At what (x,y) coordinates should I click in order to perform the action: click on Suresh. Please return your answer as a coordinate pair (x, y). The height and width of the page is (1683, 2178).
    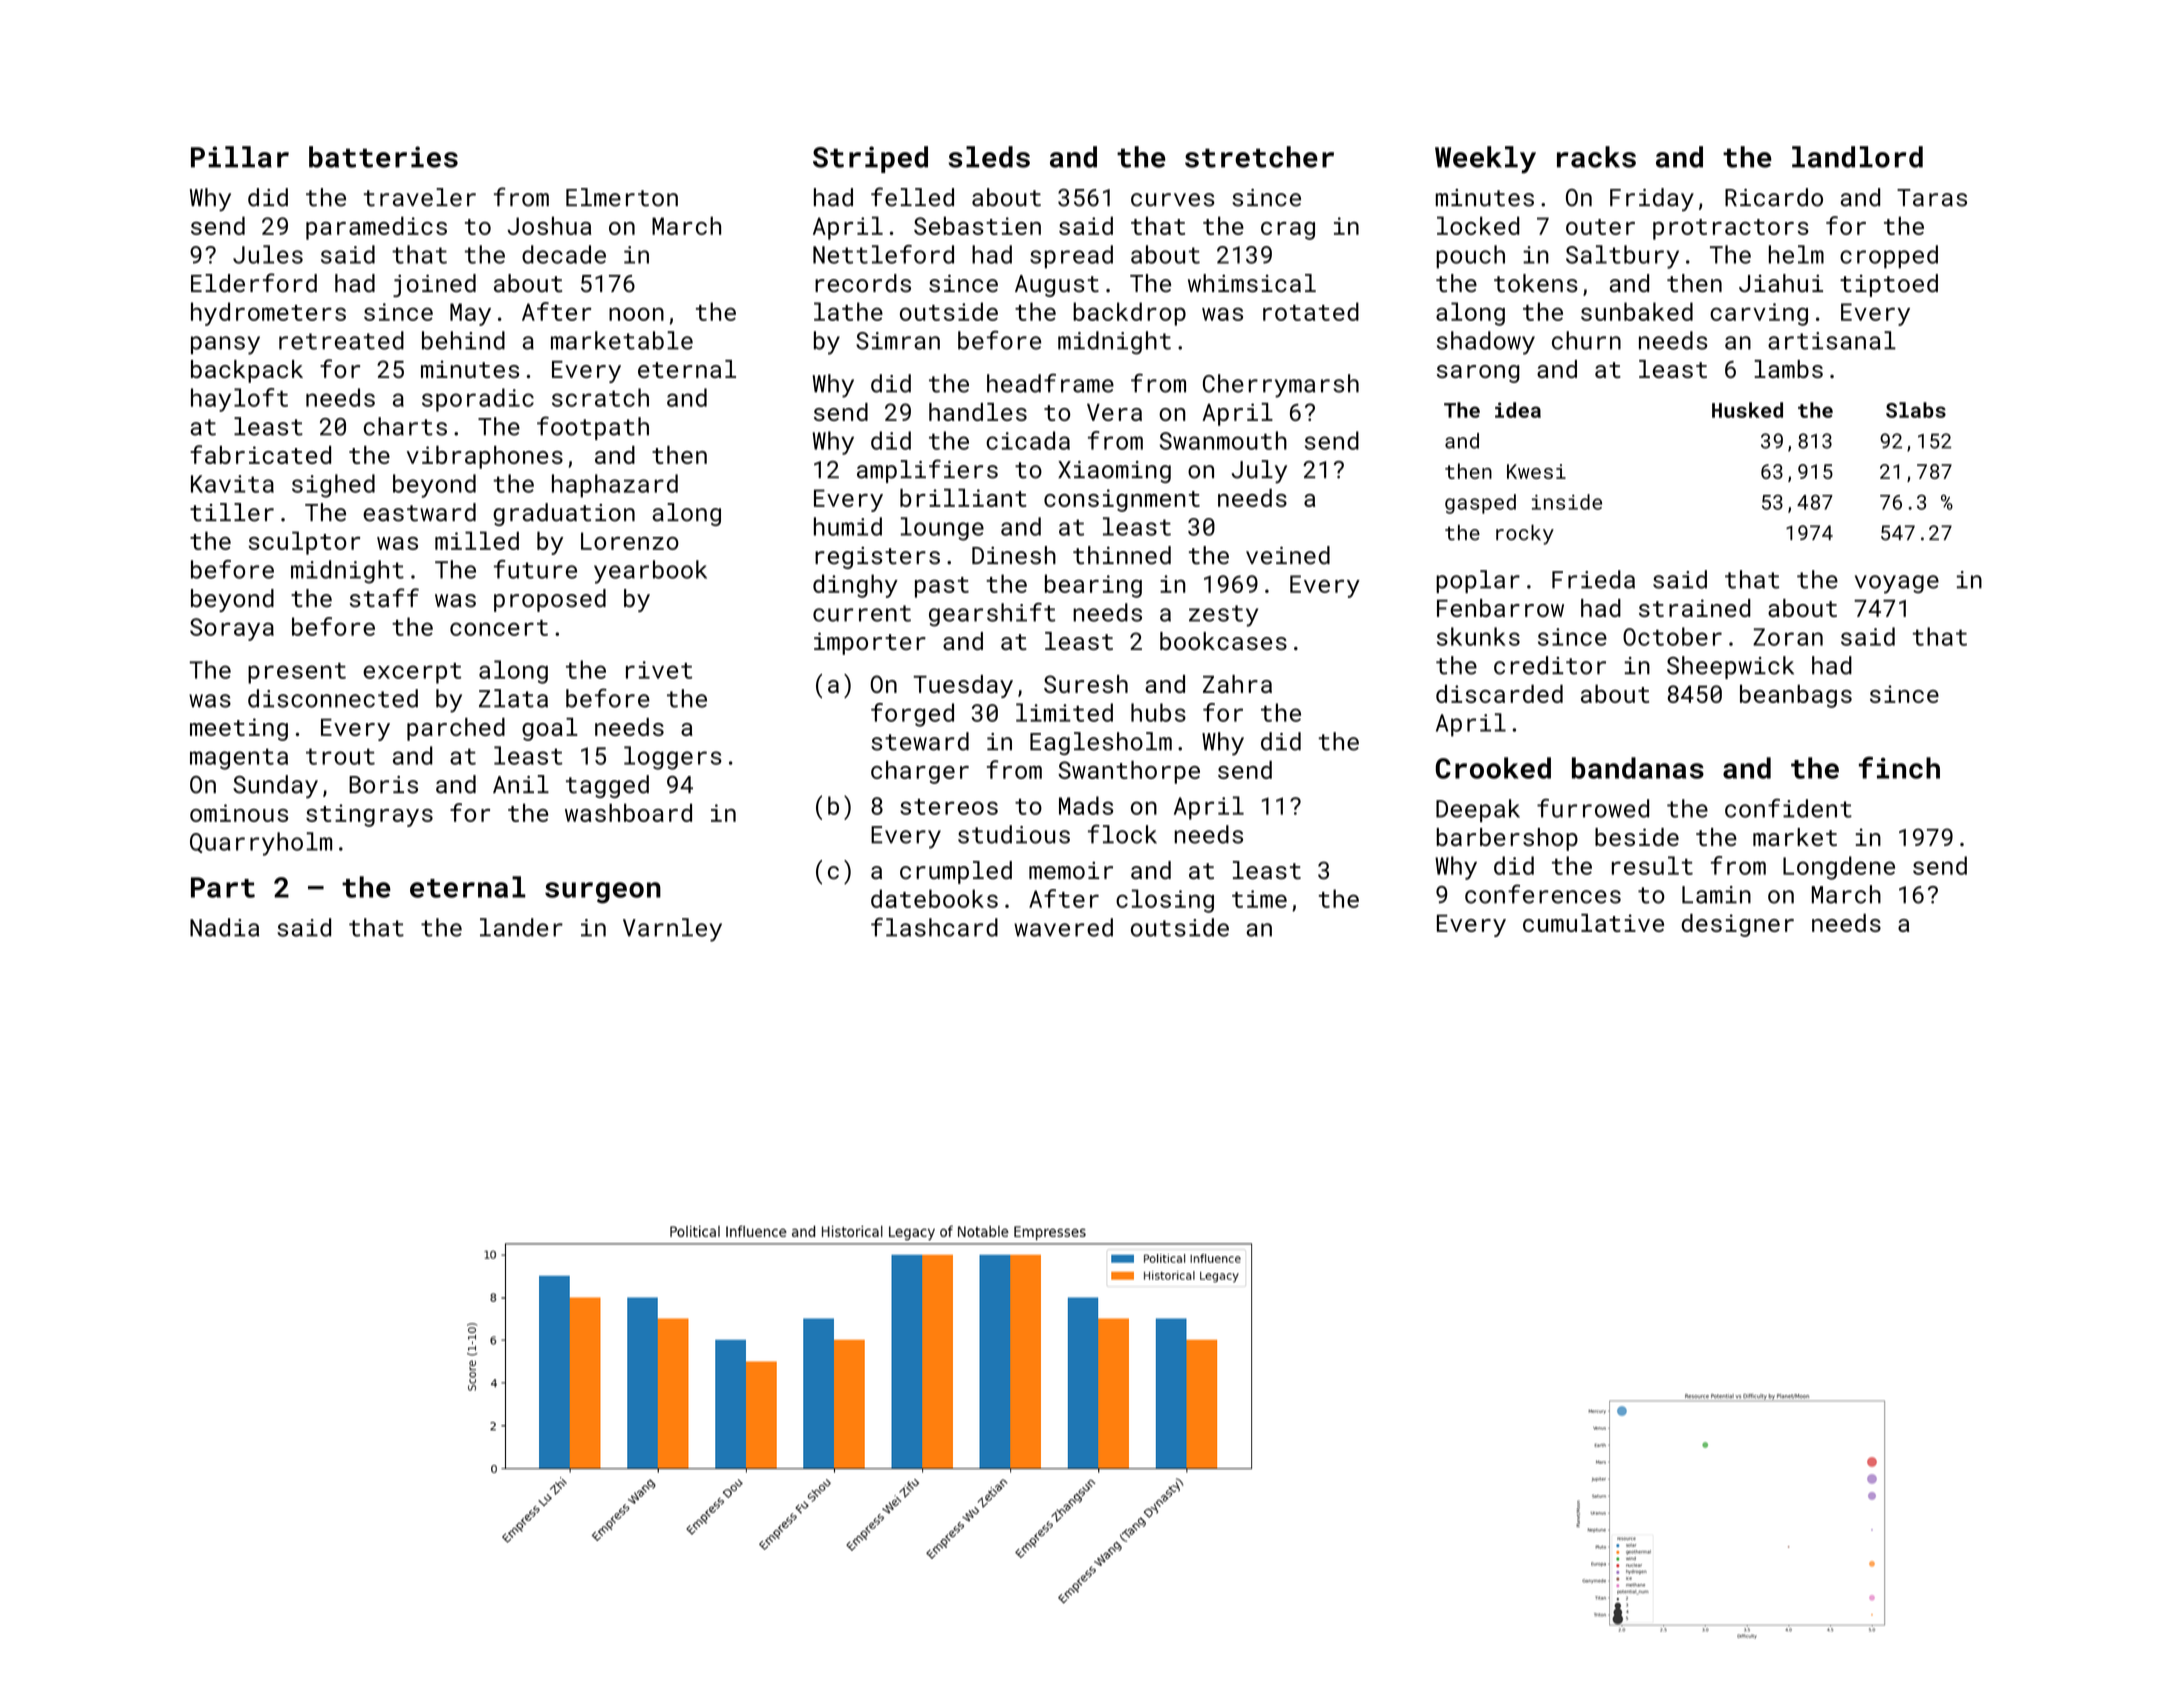
    Looking at the image, I should click on (1086, 684).
